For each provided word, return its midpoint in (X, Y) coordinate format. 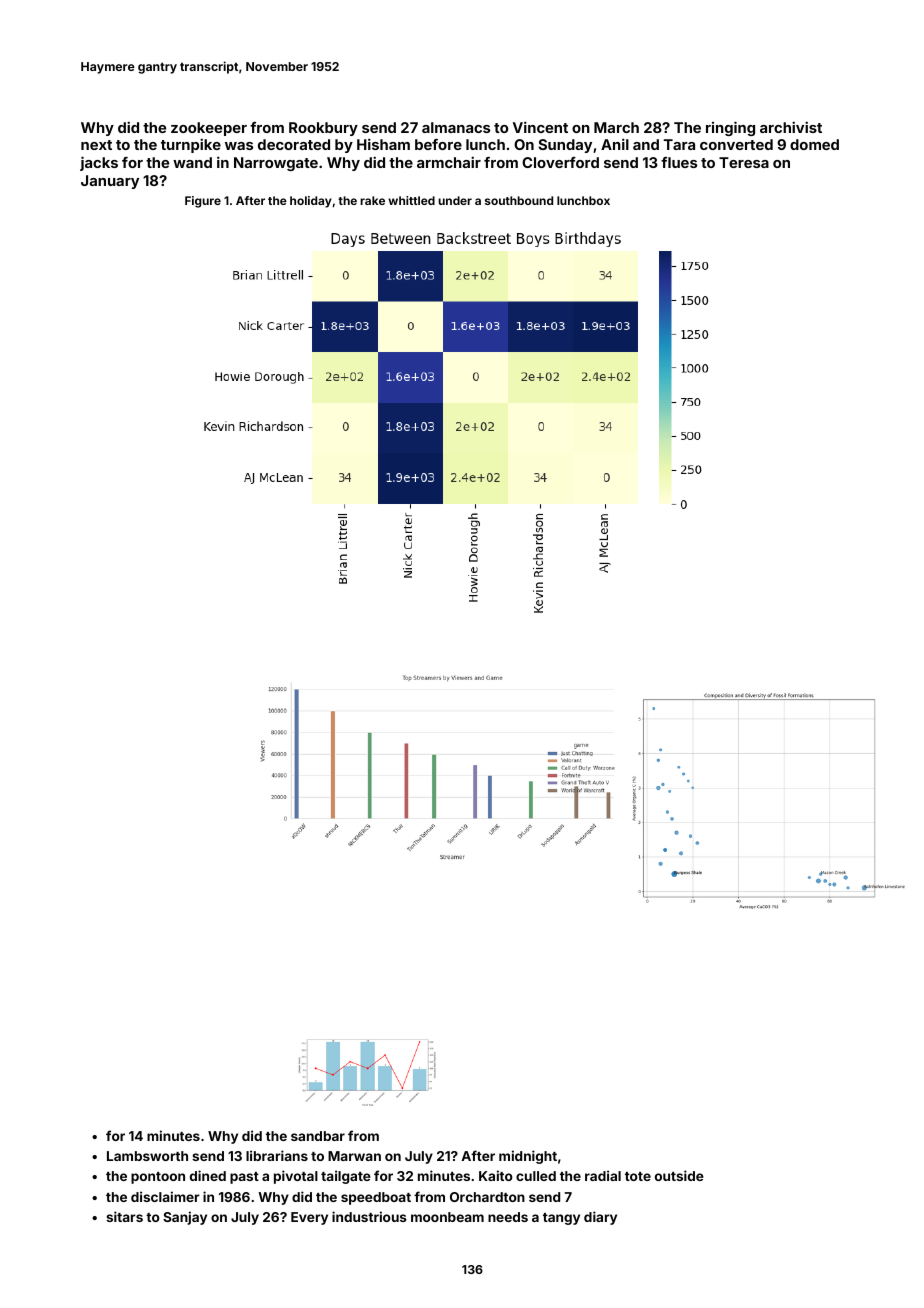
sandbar (318, 1136)
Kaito (496, 1175)
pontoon (158, 1178)
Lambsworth (147, 1156)
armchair (449, 162)
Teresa (744, 162)
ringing (730, 128)
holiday (311, 202)
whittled (411, 200)
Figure (203, 202)
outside (679, 1175)
